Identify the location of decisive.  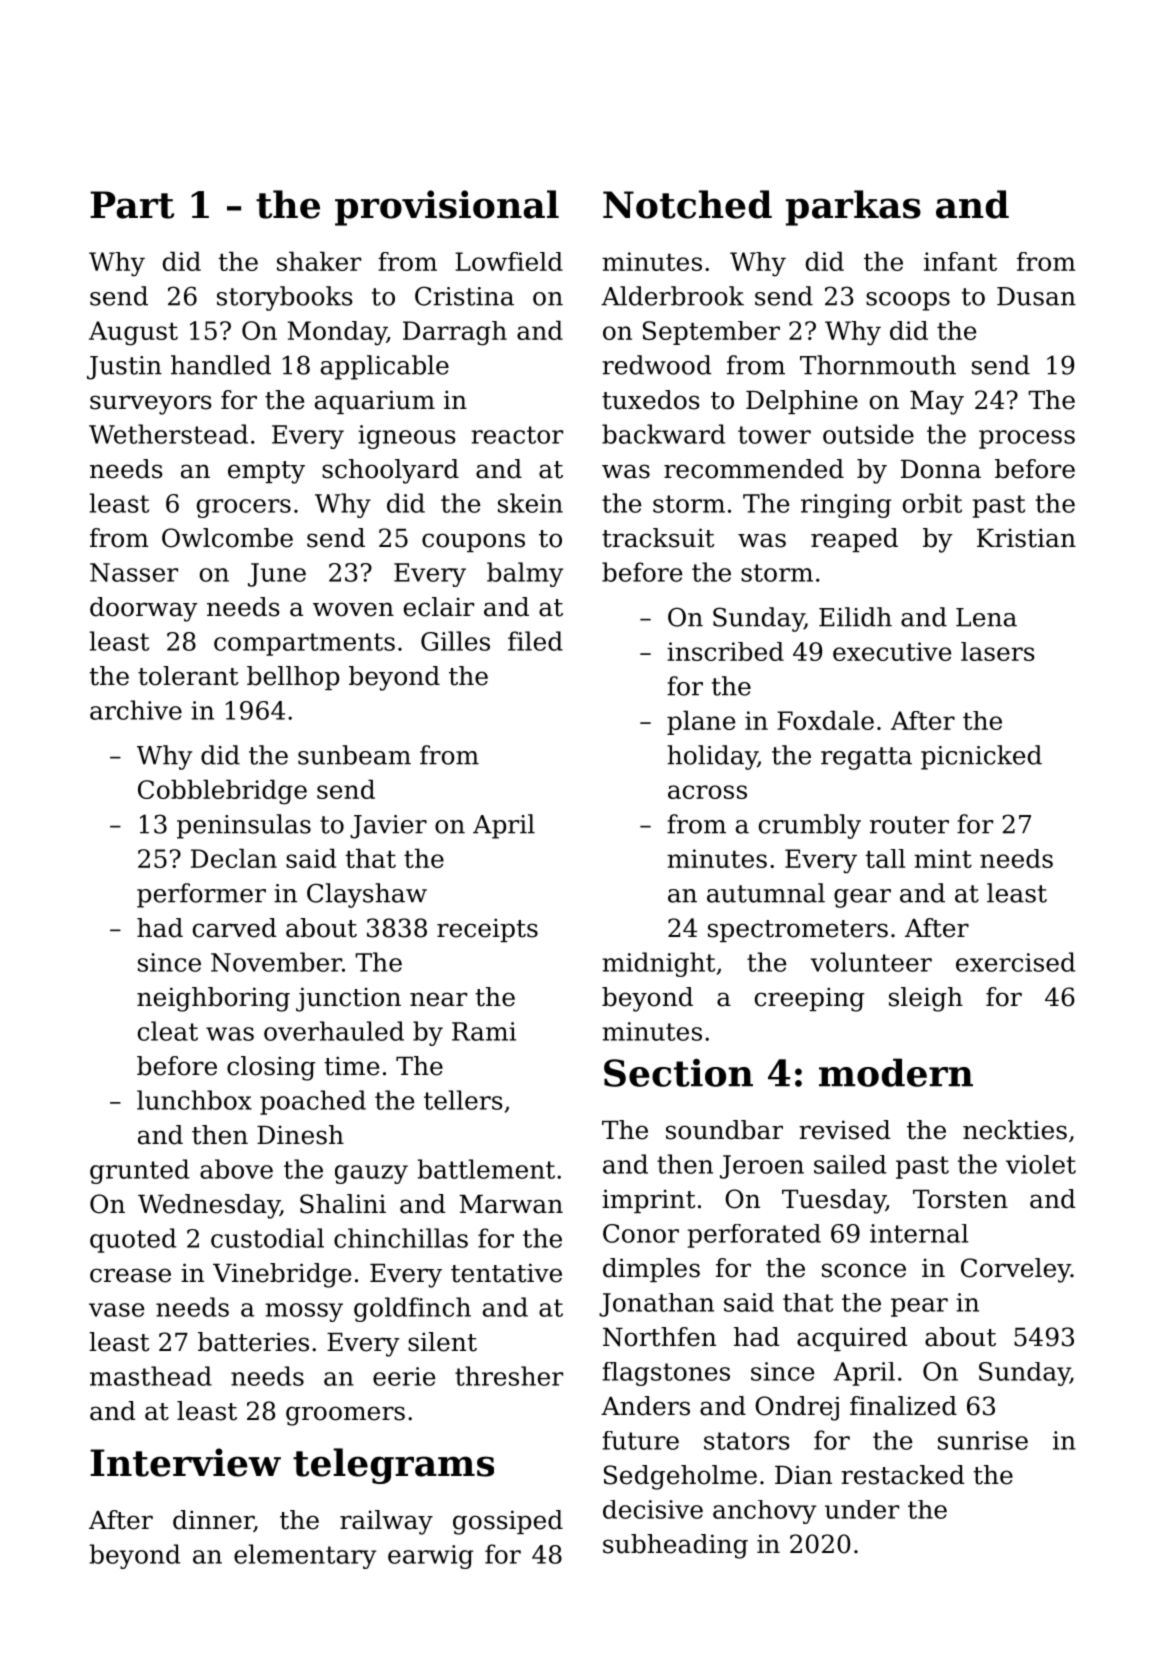
(653, 1509).
